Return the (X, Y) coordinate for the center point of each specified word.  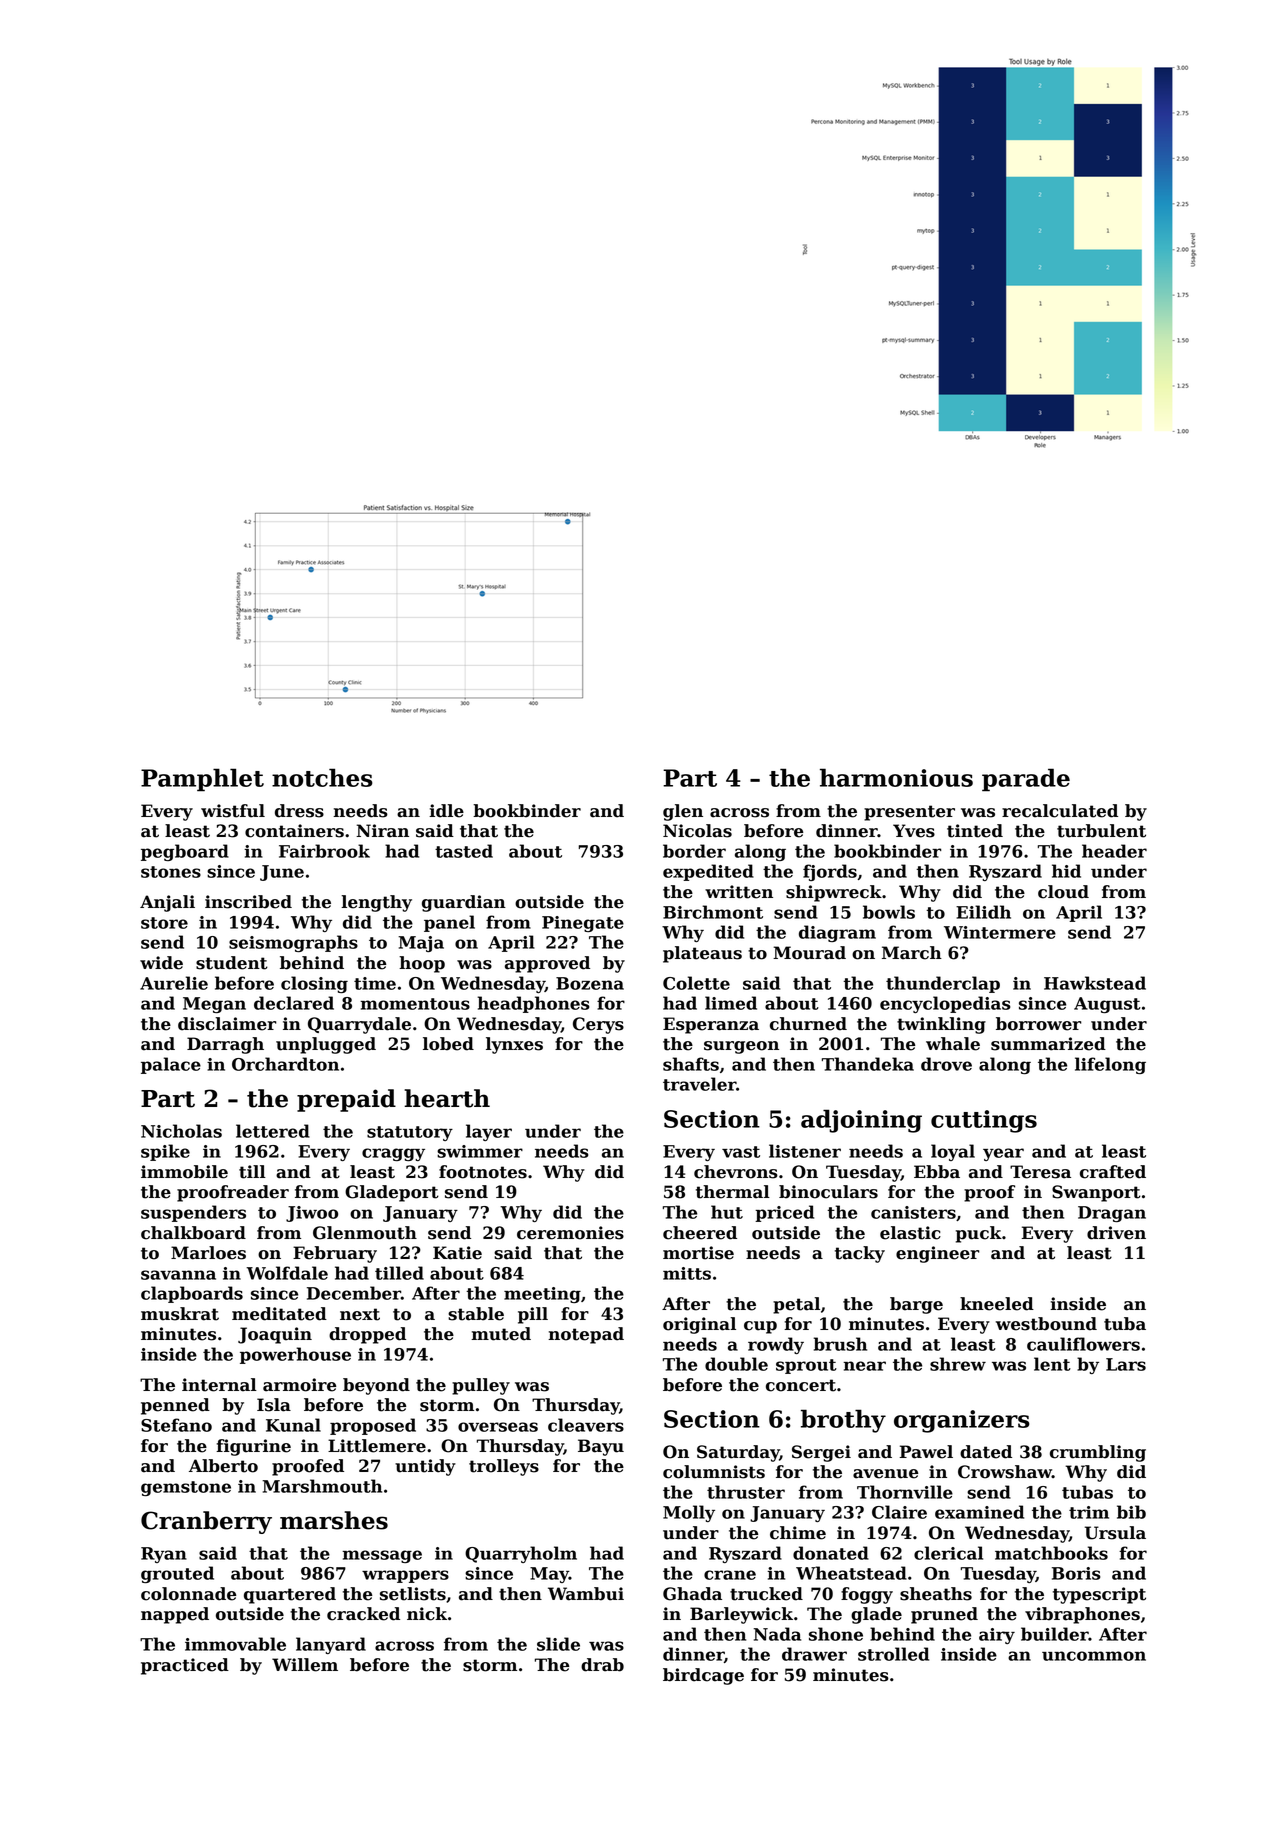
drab (602, 1665)
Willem (305, 1665)
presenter (909, 813)
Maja (421, 944)
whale (953, 1044)
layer (489, 1132)
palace (171, 1065)
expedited (708, 872)
